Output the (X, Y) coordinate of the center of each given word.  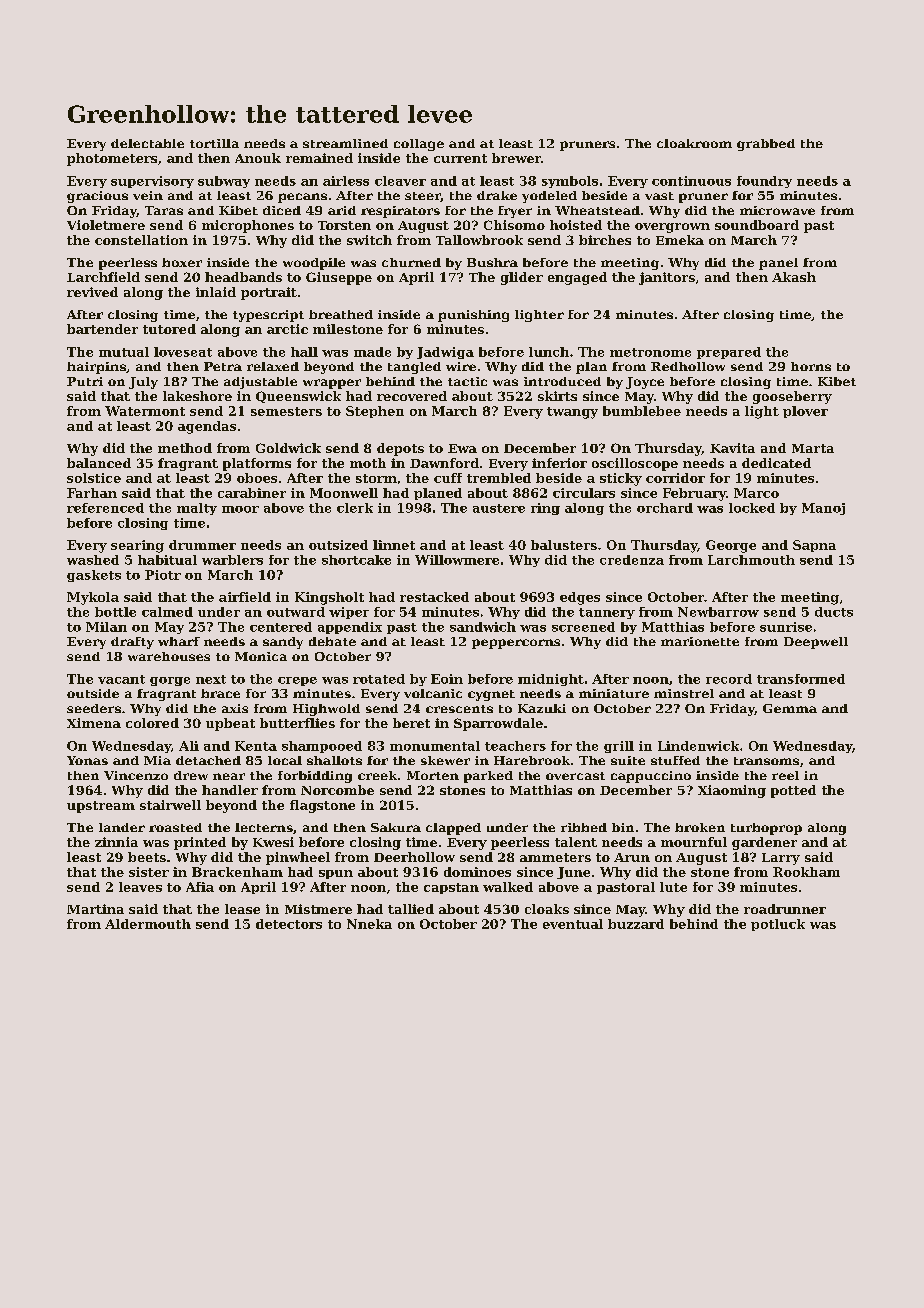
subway (224, 182)
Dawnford (444, 463)
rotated (379, 679)
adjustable (260, 383)
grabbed (766, 145)
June (573, 873)
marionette (700, 641)
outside (93, 693)
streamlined (345, 143)
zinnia (116, 842)
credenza (632, 560)
